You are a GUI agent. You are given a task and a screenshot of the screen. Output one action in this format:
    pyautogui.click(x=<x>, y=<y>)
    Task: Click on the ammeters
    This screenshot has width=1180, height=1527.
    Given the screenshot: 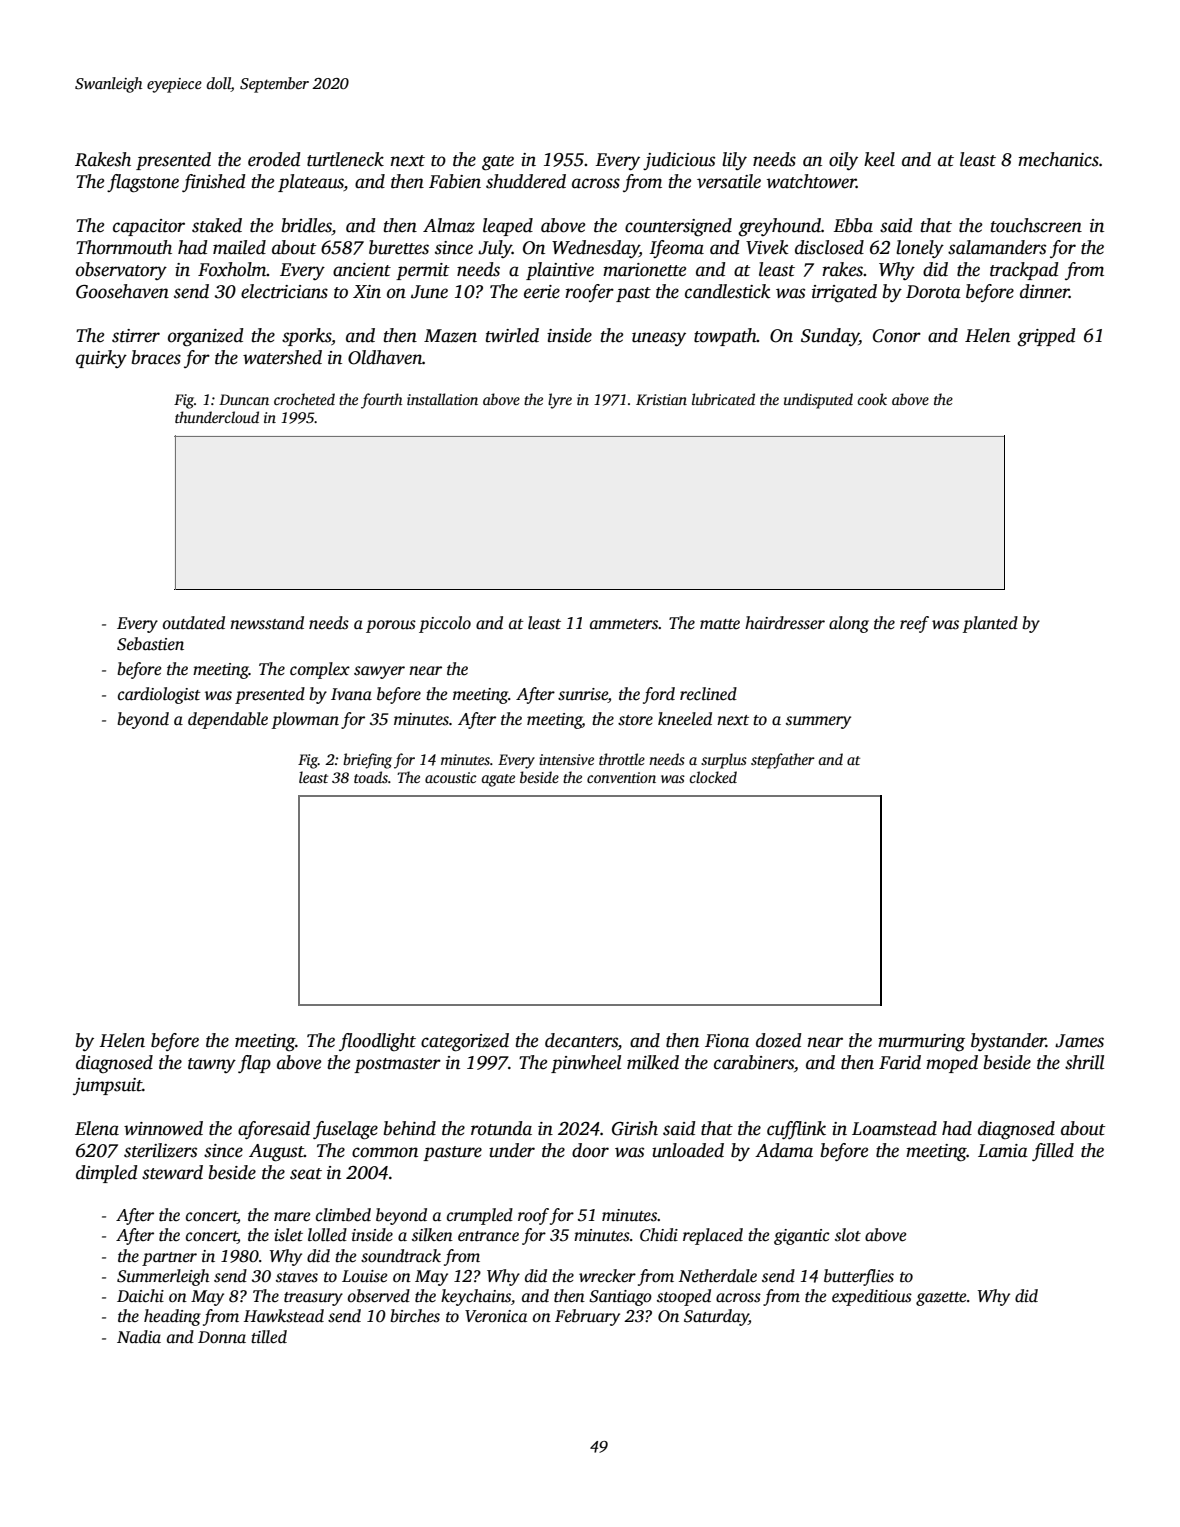 What is the action you would take?
    pyautogui.click(x=624, y=624)
